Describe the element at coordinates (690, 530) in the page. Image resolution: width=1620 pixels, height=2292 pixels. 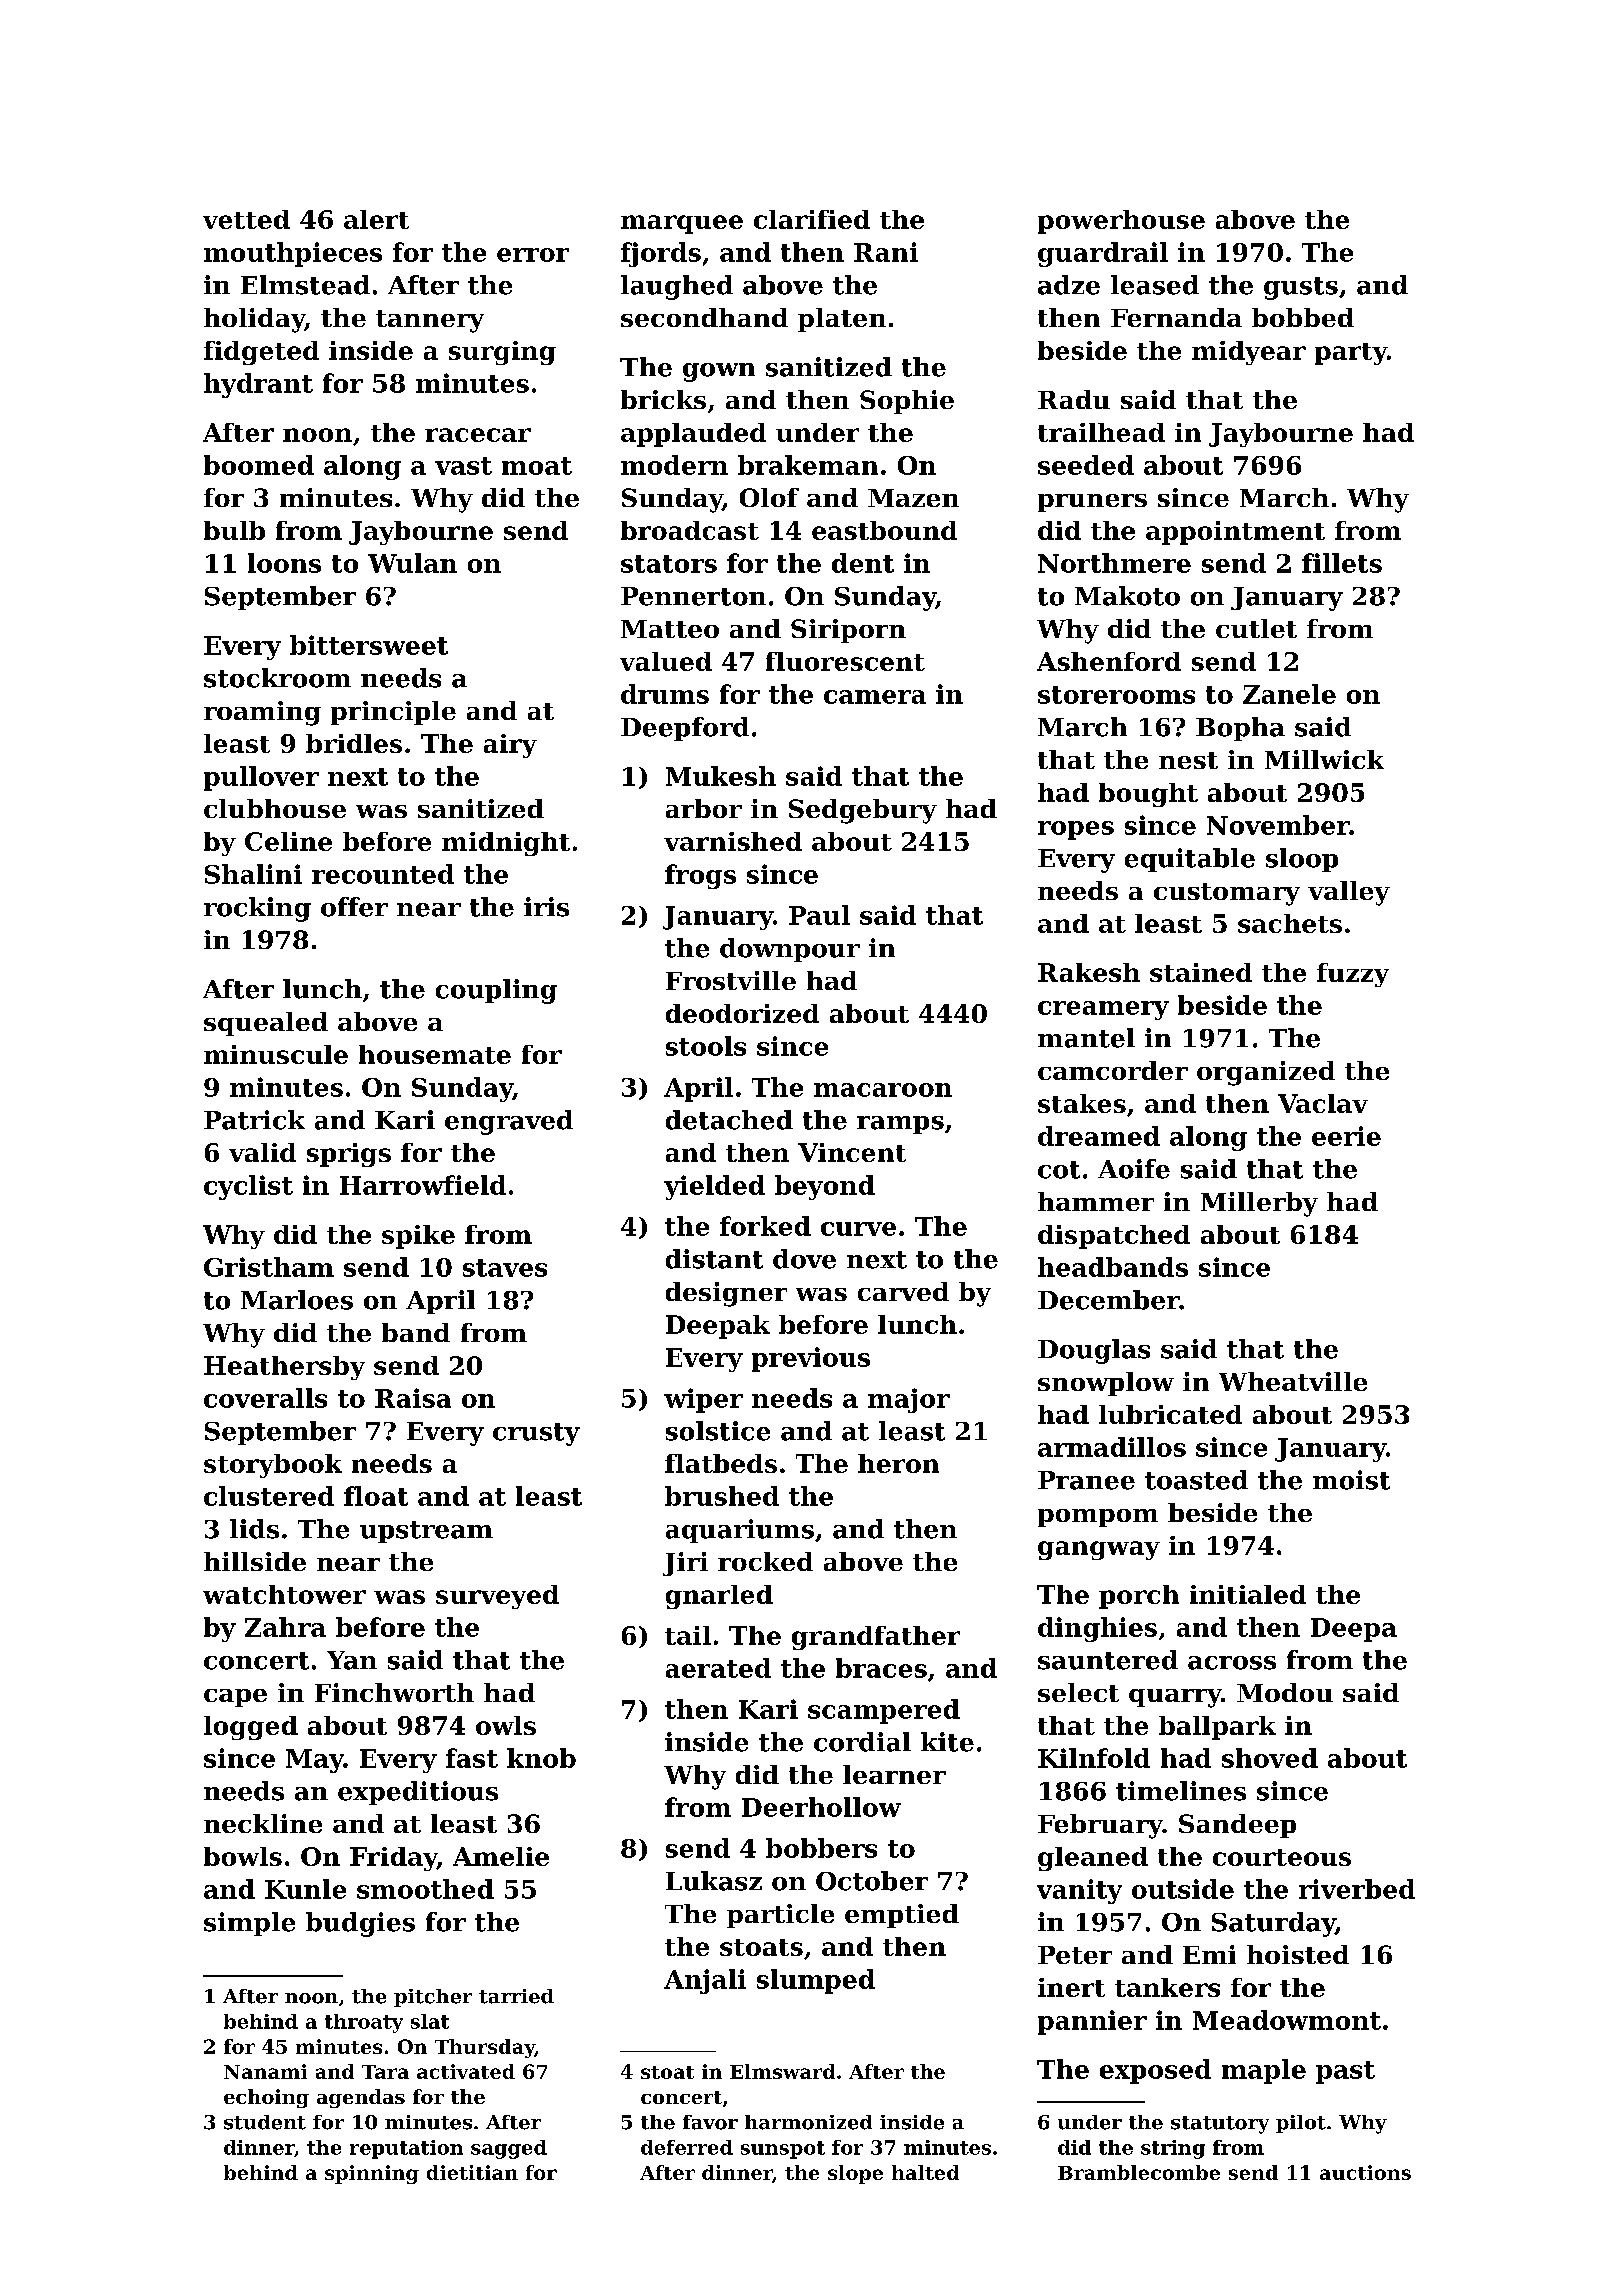
I see `broadcast` at that location.
